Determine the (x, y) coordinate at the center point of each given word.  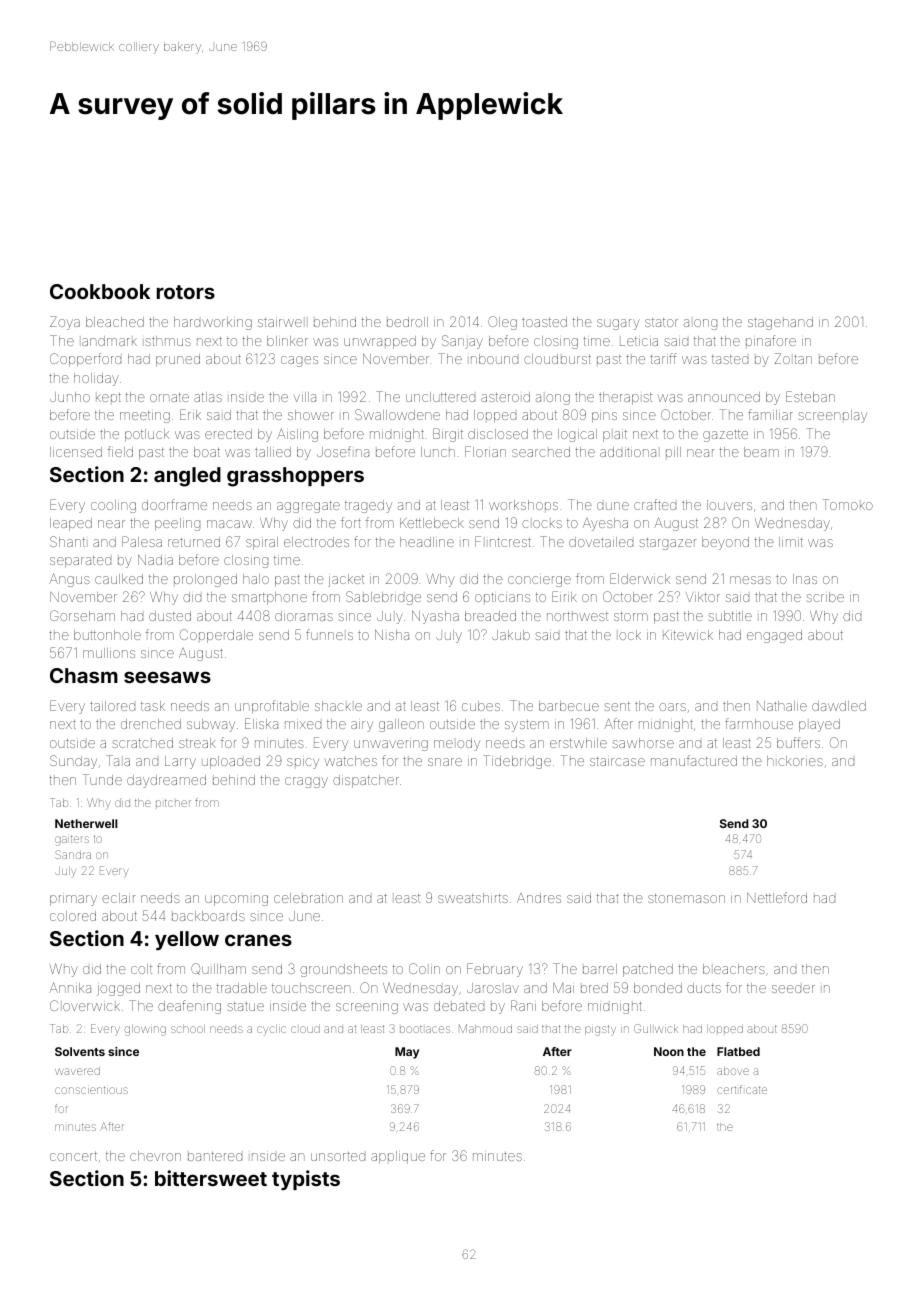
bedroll (407, 322)
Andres (539, 898)
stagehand (780, 323)
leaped (71, 524)
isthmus (168, 341)
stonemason (686, 898)
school (188, 1029)
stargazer (667, 544)
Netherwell (86, 823)
